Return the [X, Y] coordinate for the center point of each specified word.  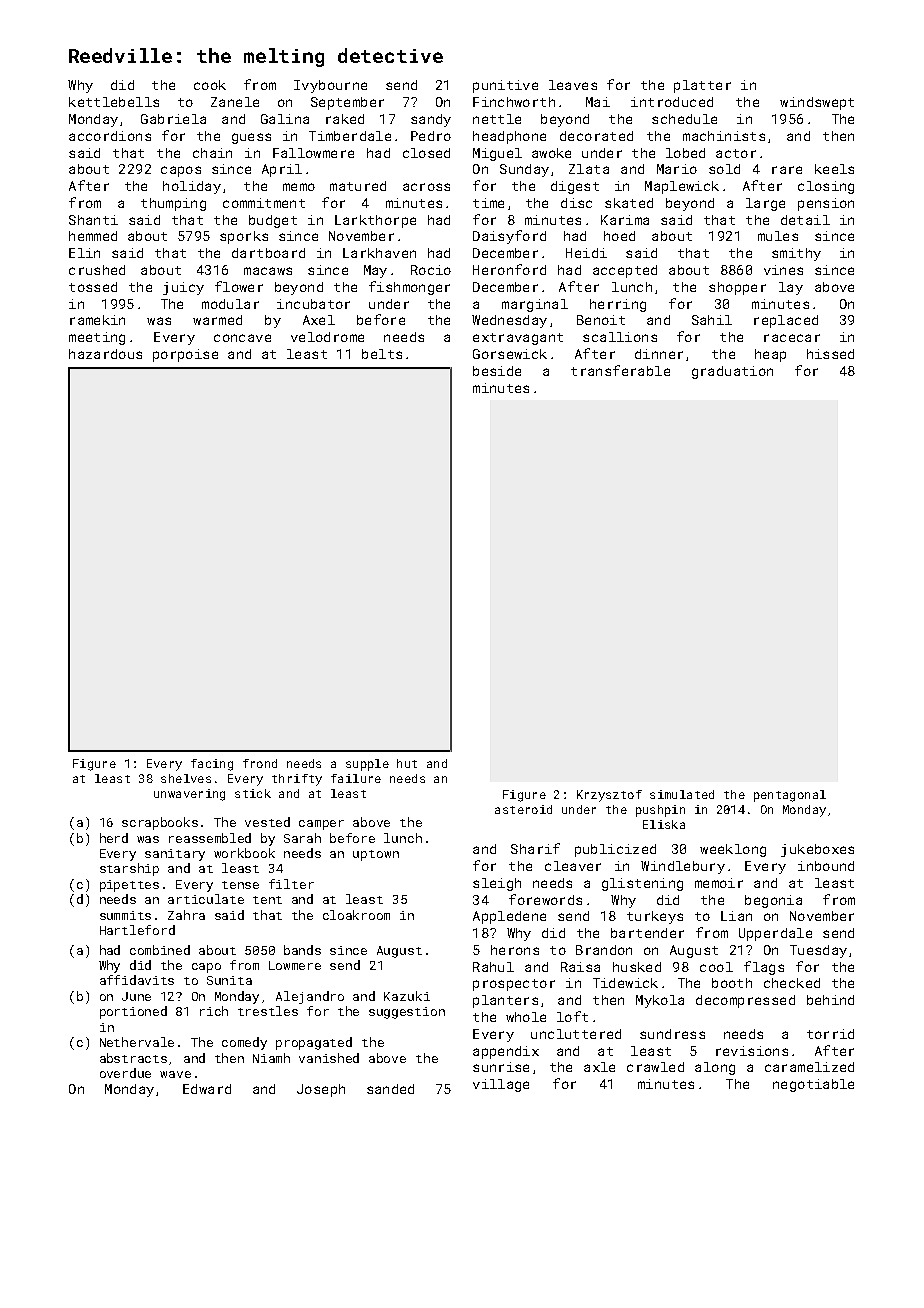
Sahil [712, 320]
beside [497, 371]
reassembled [210, 838]
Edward [207, 1089]
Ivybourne [330, 86]
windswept [817, 103]
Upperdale [775, 934]
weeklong [733, 850]
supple [367, 765]
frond [260, 763]
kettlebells [114, 102]
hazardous [105, 354]
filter [291, 884]
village [501, 1085]
